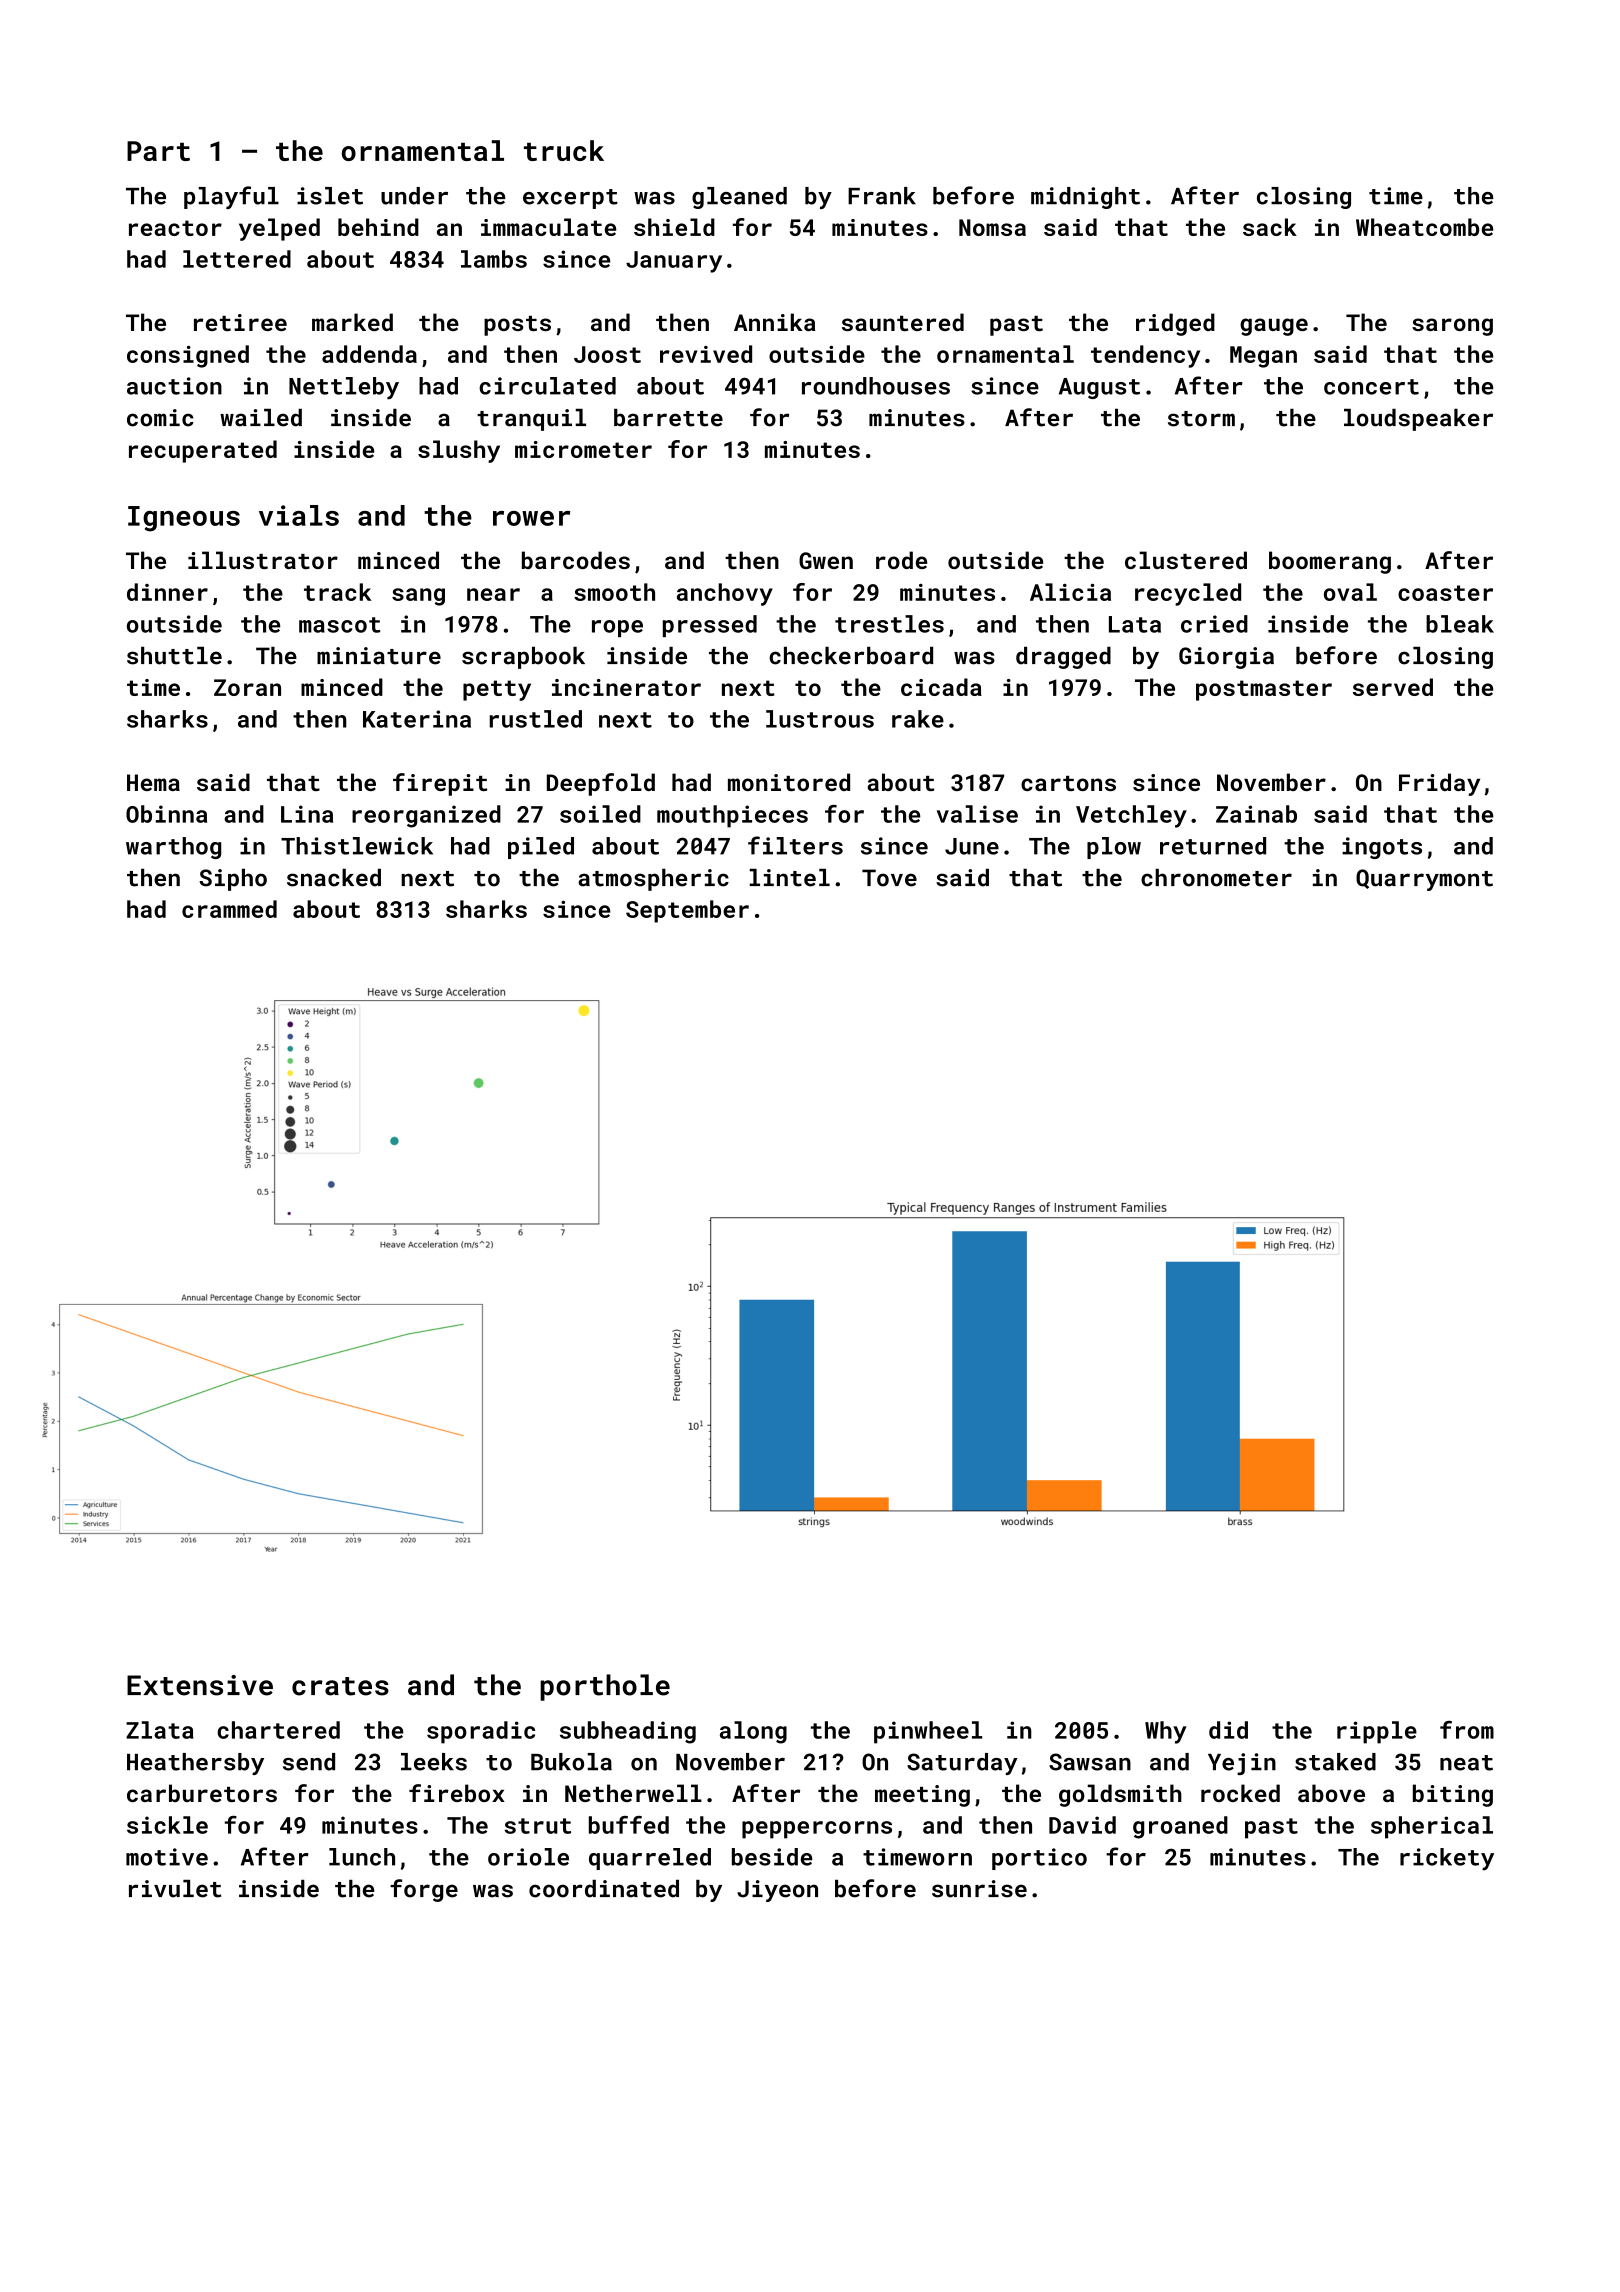 The width and height of the page is (1620, 2292). I want to click on rake, so click(918, 719).
